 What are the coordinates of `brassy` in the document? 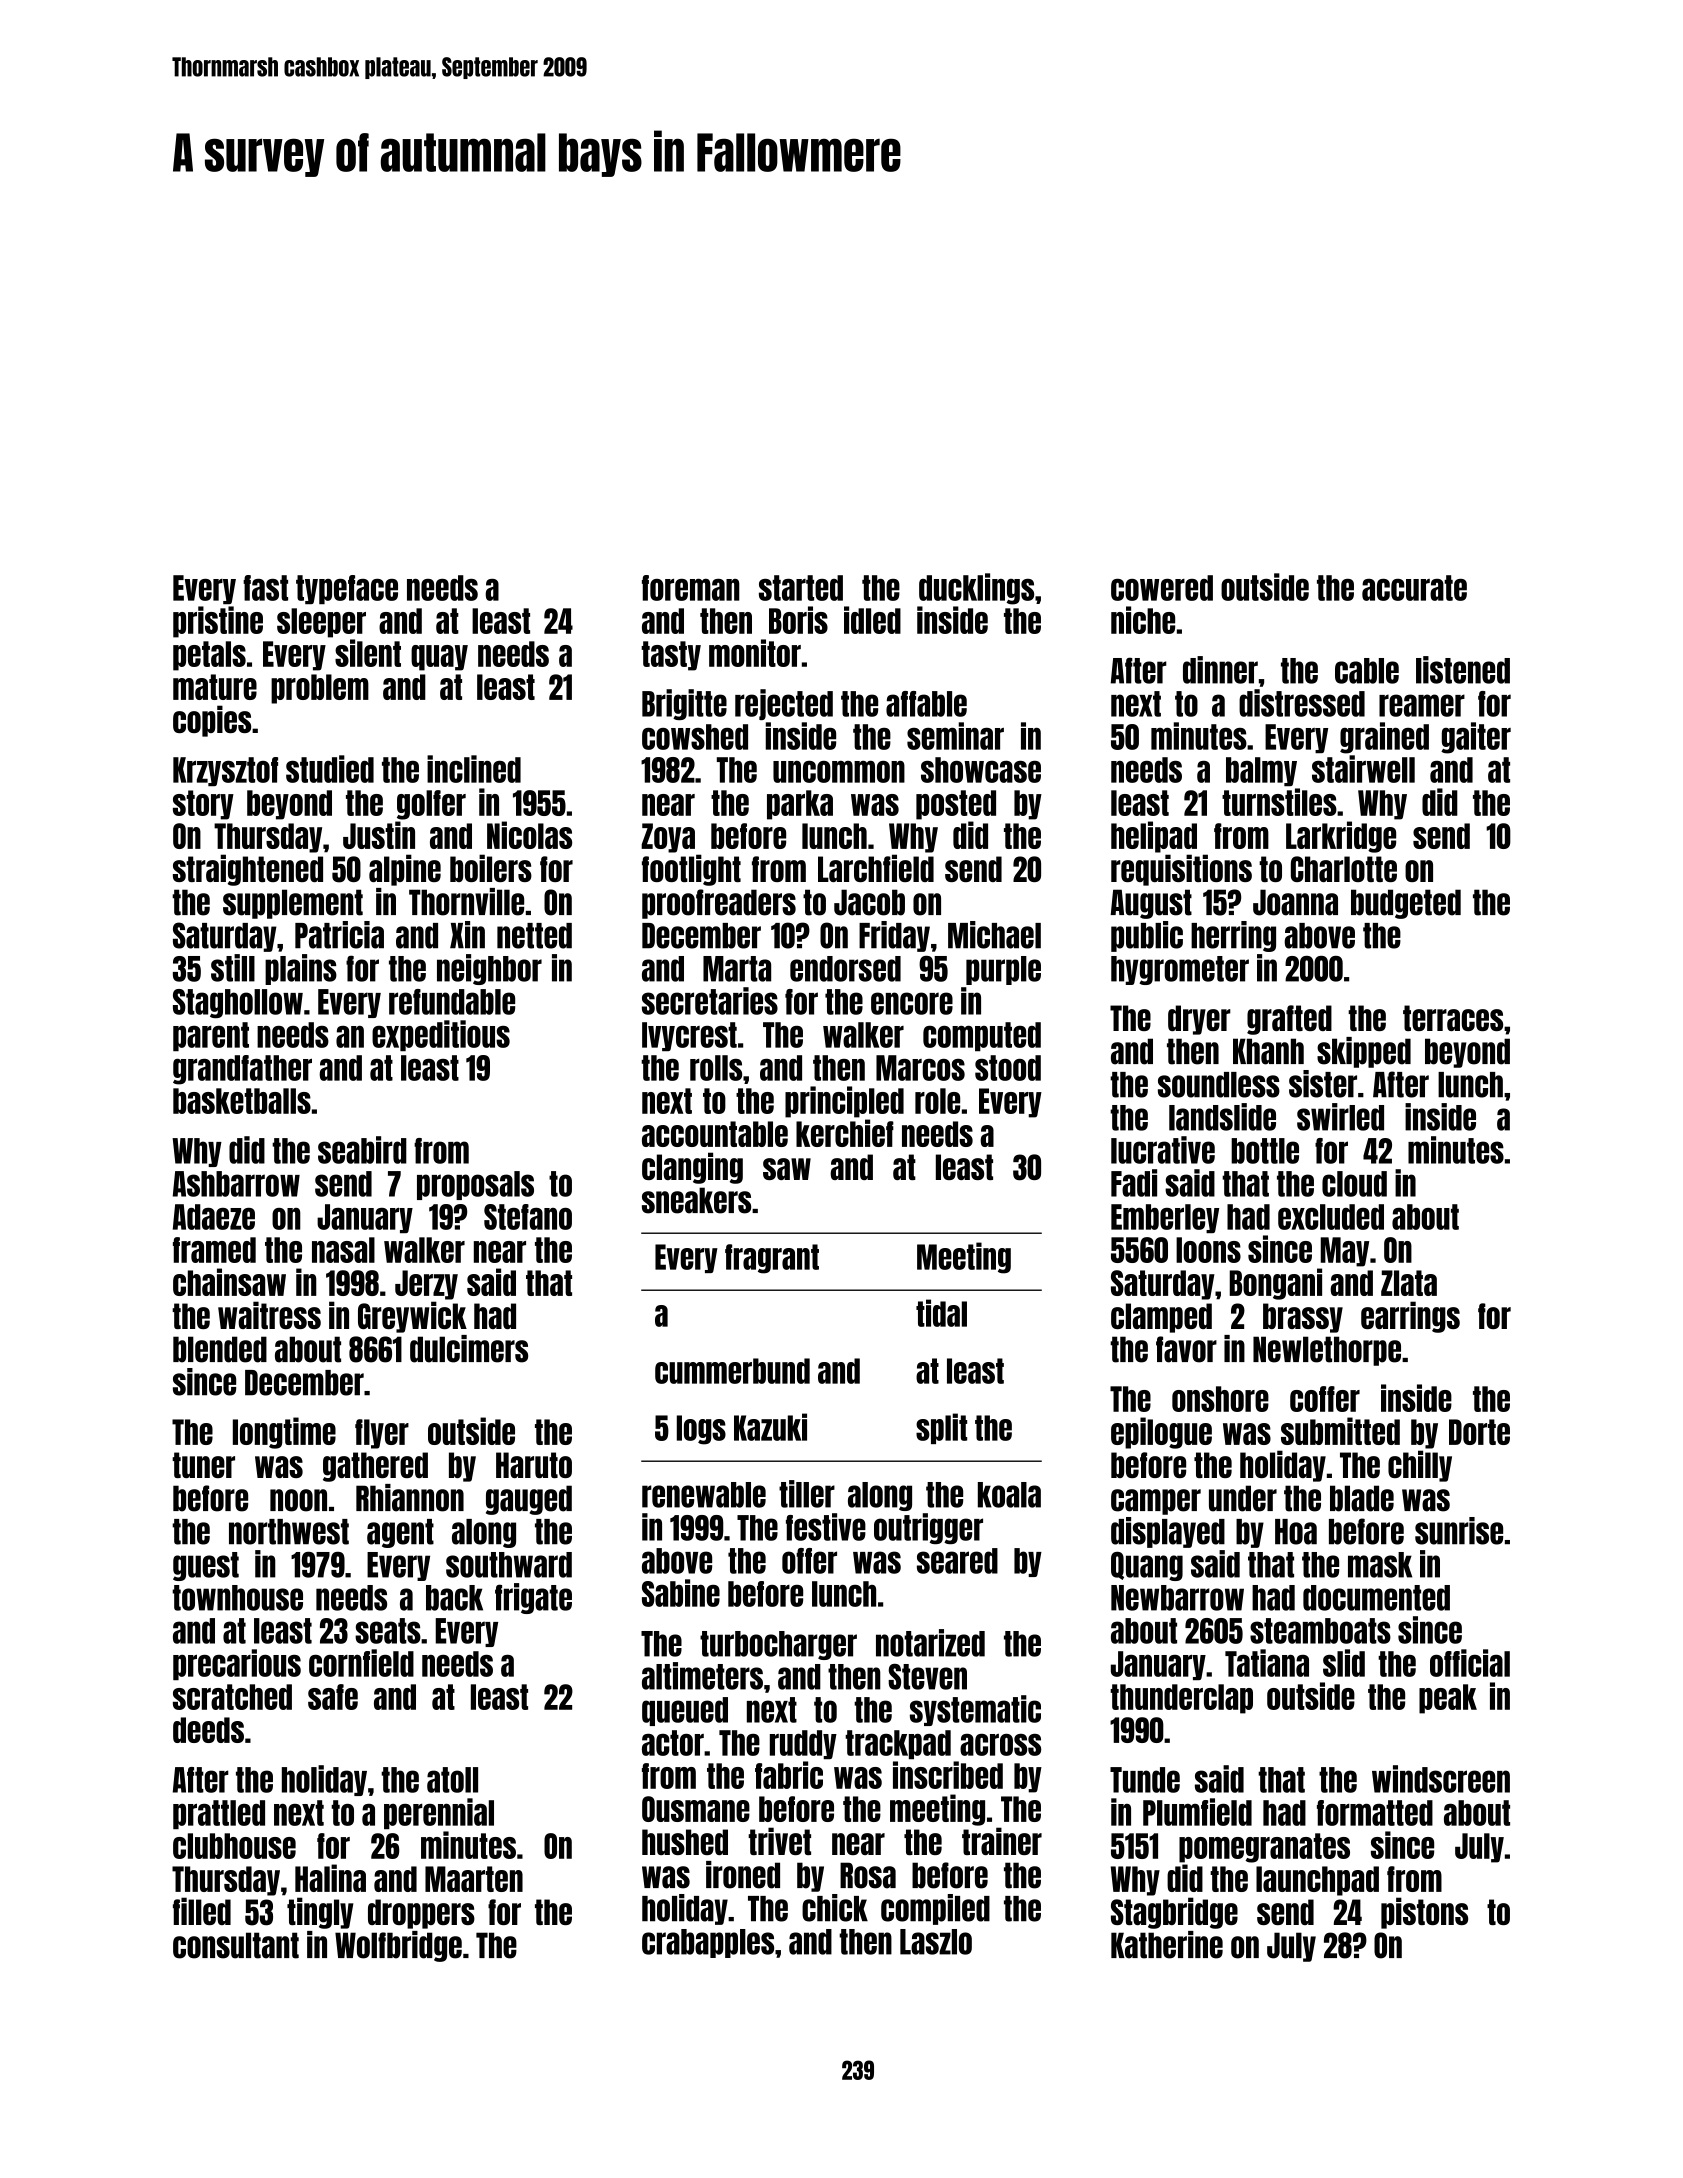 It's located at (1303, 1318).
